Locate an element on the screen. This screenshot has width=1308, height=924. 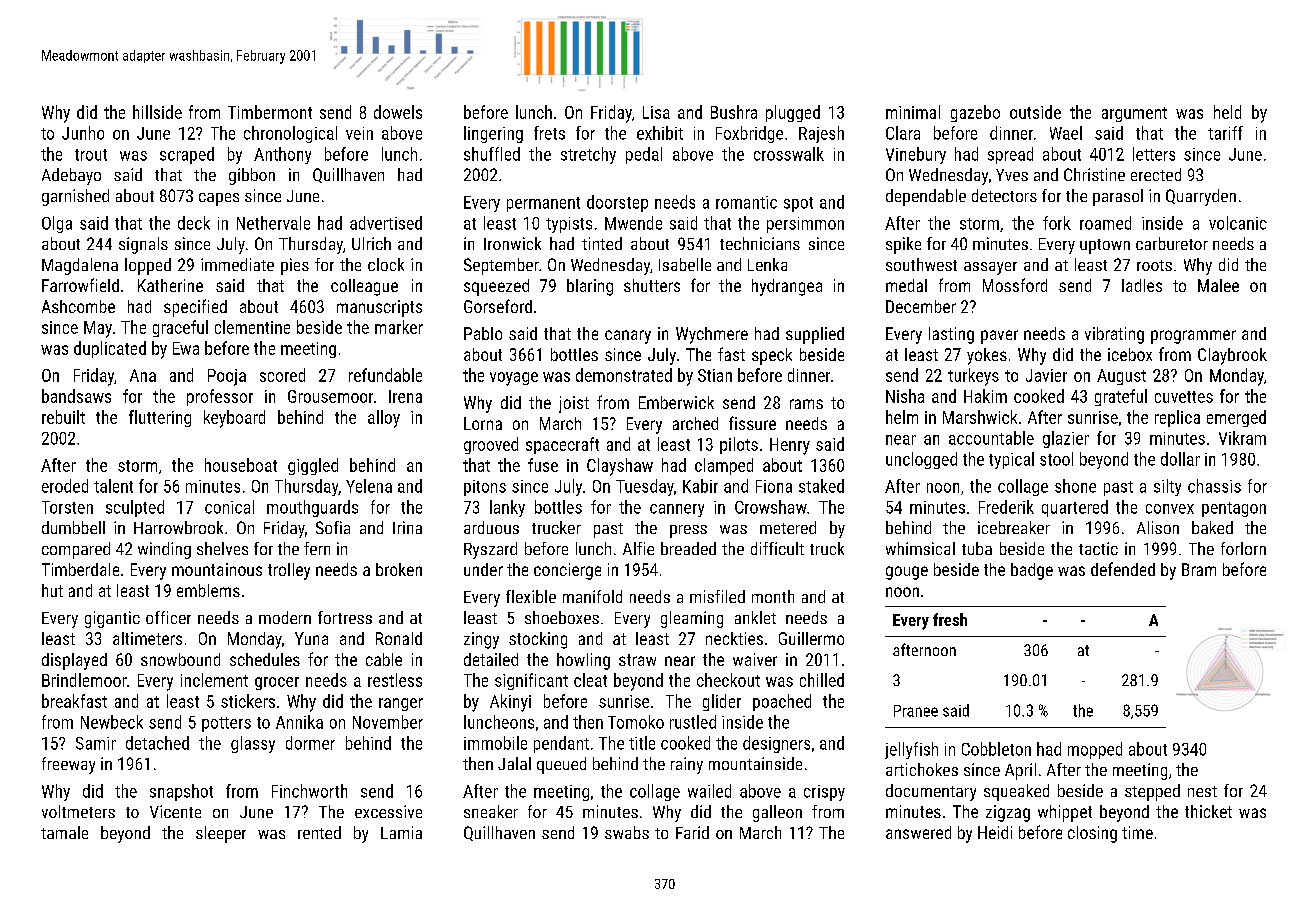
Quarryden is located at coordinates (1201, 197).
